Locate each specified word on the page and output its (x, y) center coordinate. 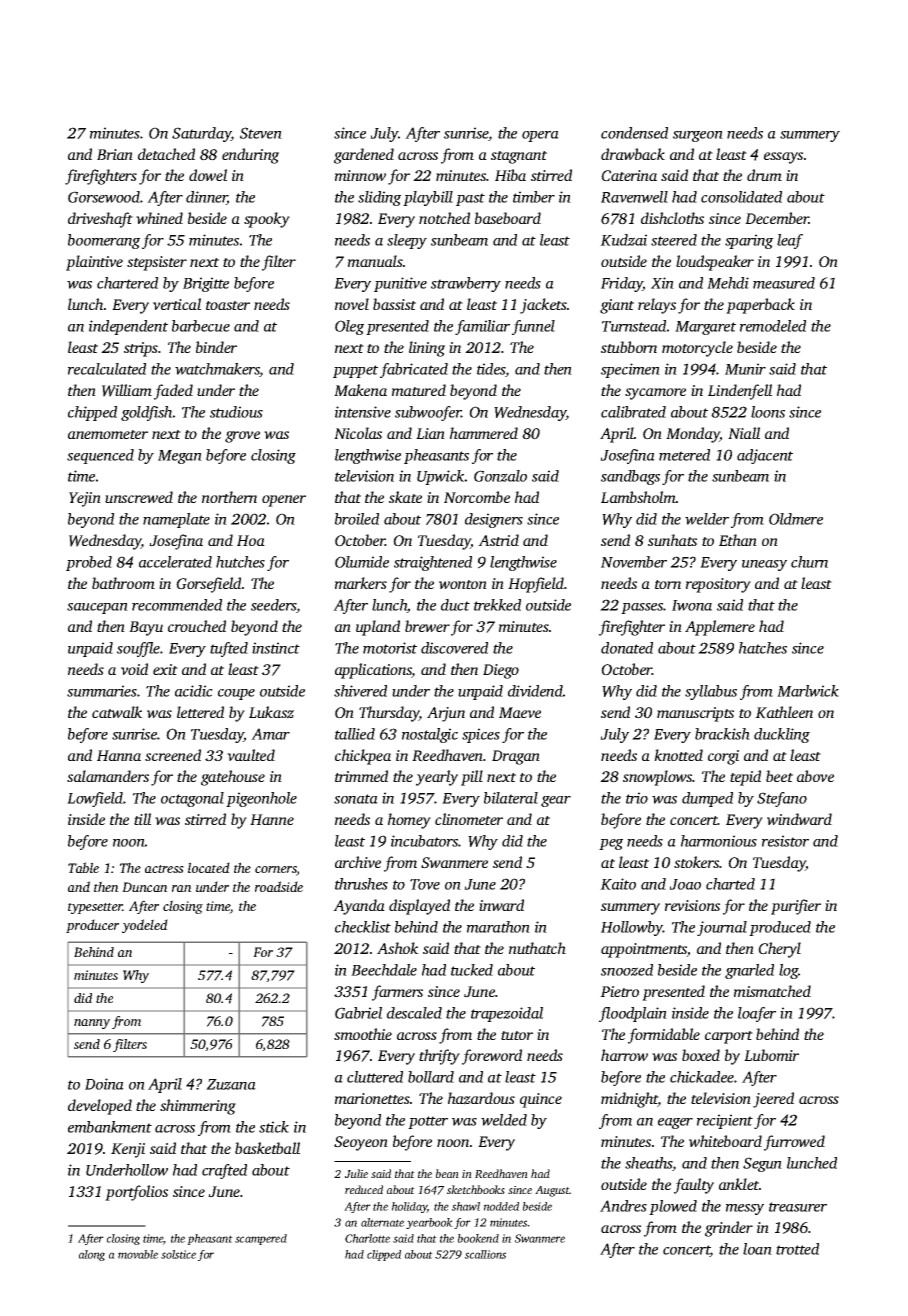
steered (674, 240)
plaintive (94, 263)
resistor (785, 841)
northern (229, 497)
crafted (224, 1171)
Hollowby (632, 928)
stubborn (629, 347)
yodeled (145, 926)
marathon (498, 927)
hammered (484, 433)
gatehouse (233, 778)
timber (534, 197)
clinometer (469, 819)
